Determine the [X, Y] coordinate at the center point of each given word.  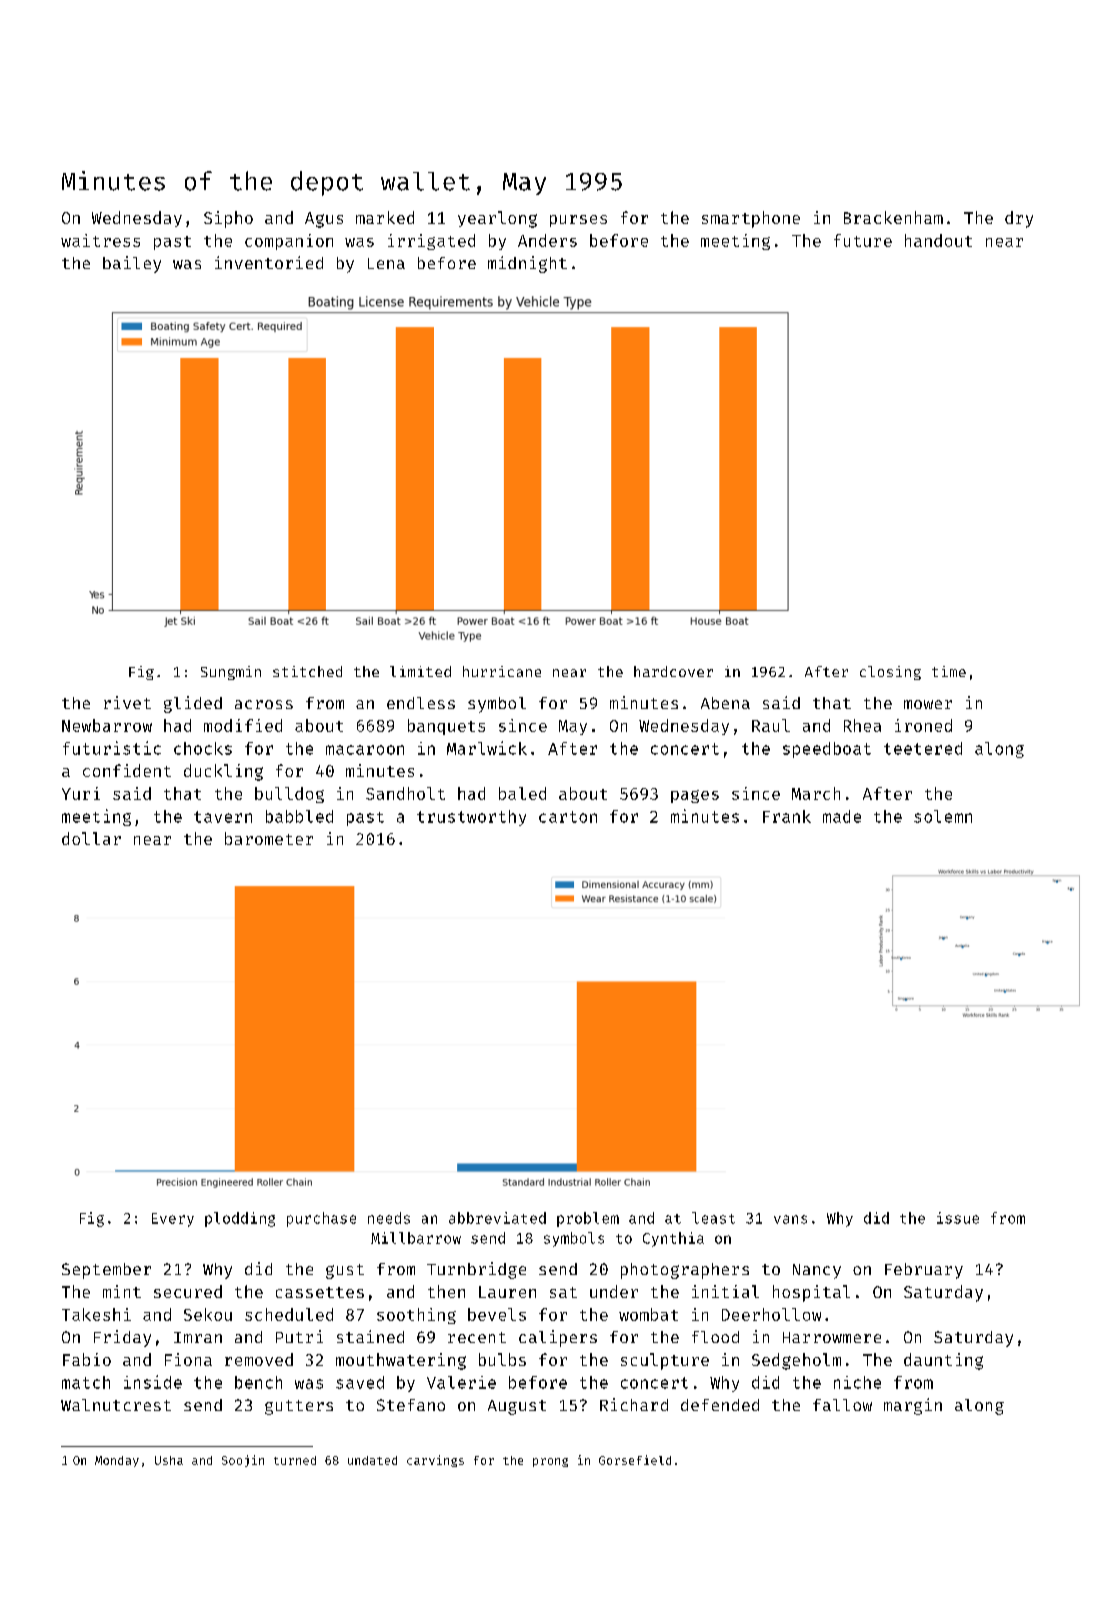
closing [890, 673]
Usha [169, 1460]
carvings [435, 1461]
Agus [324, 220]
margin [913, 1406]
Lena [386, 263]
